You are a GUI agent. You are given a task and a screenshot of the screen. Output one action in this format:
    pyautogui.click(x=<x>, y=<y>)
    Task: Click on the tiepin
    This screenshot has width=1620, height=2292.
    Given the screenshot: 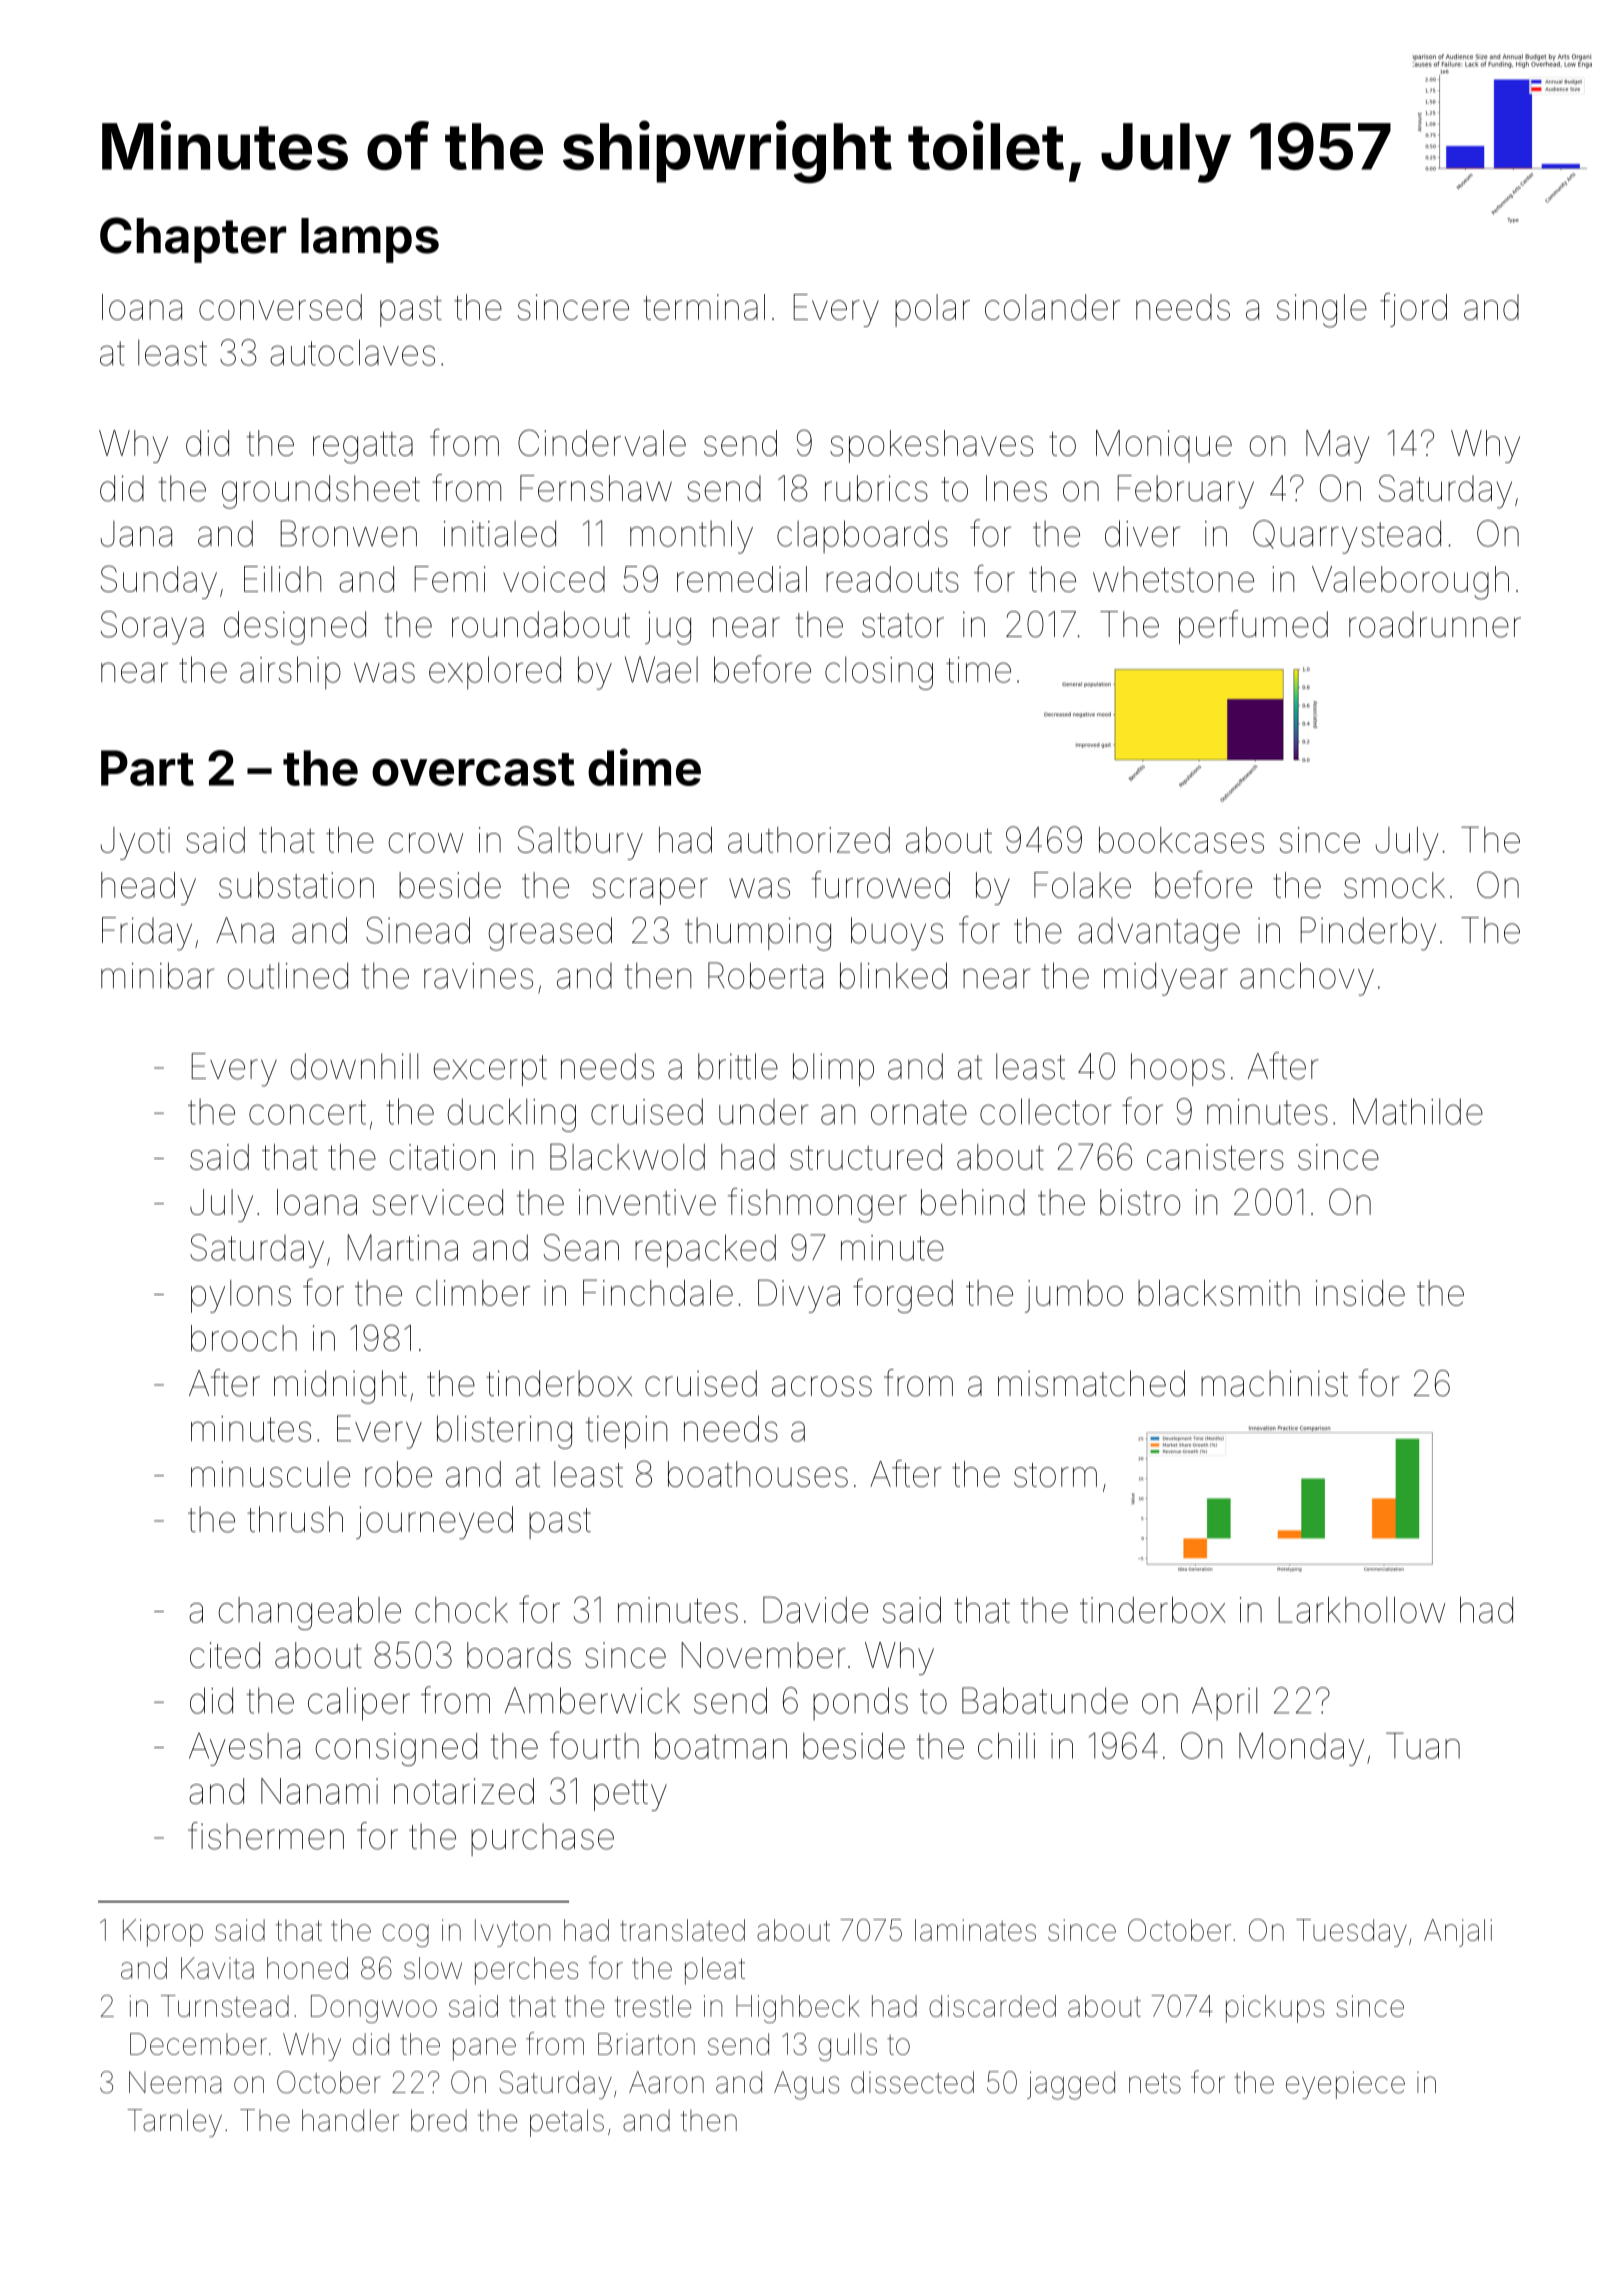 What is the action you would take?
    pyautogui.click(x=626, y=1432)
